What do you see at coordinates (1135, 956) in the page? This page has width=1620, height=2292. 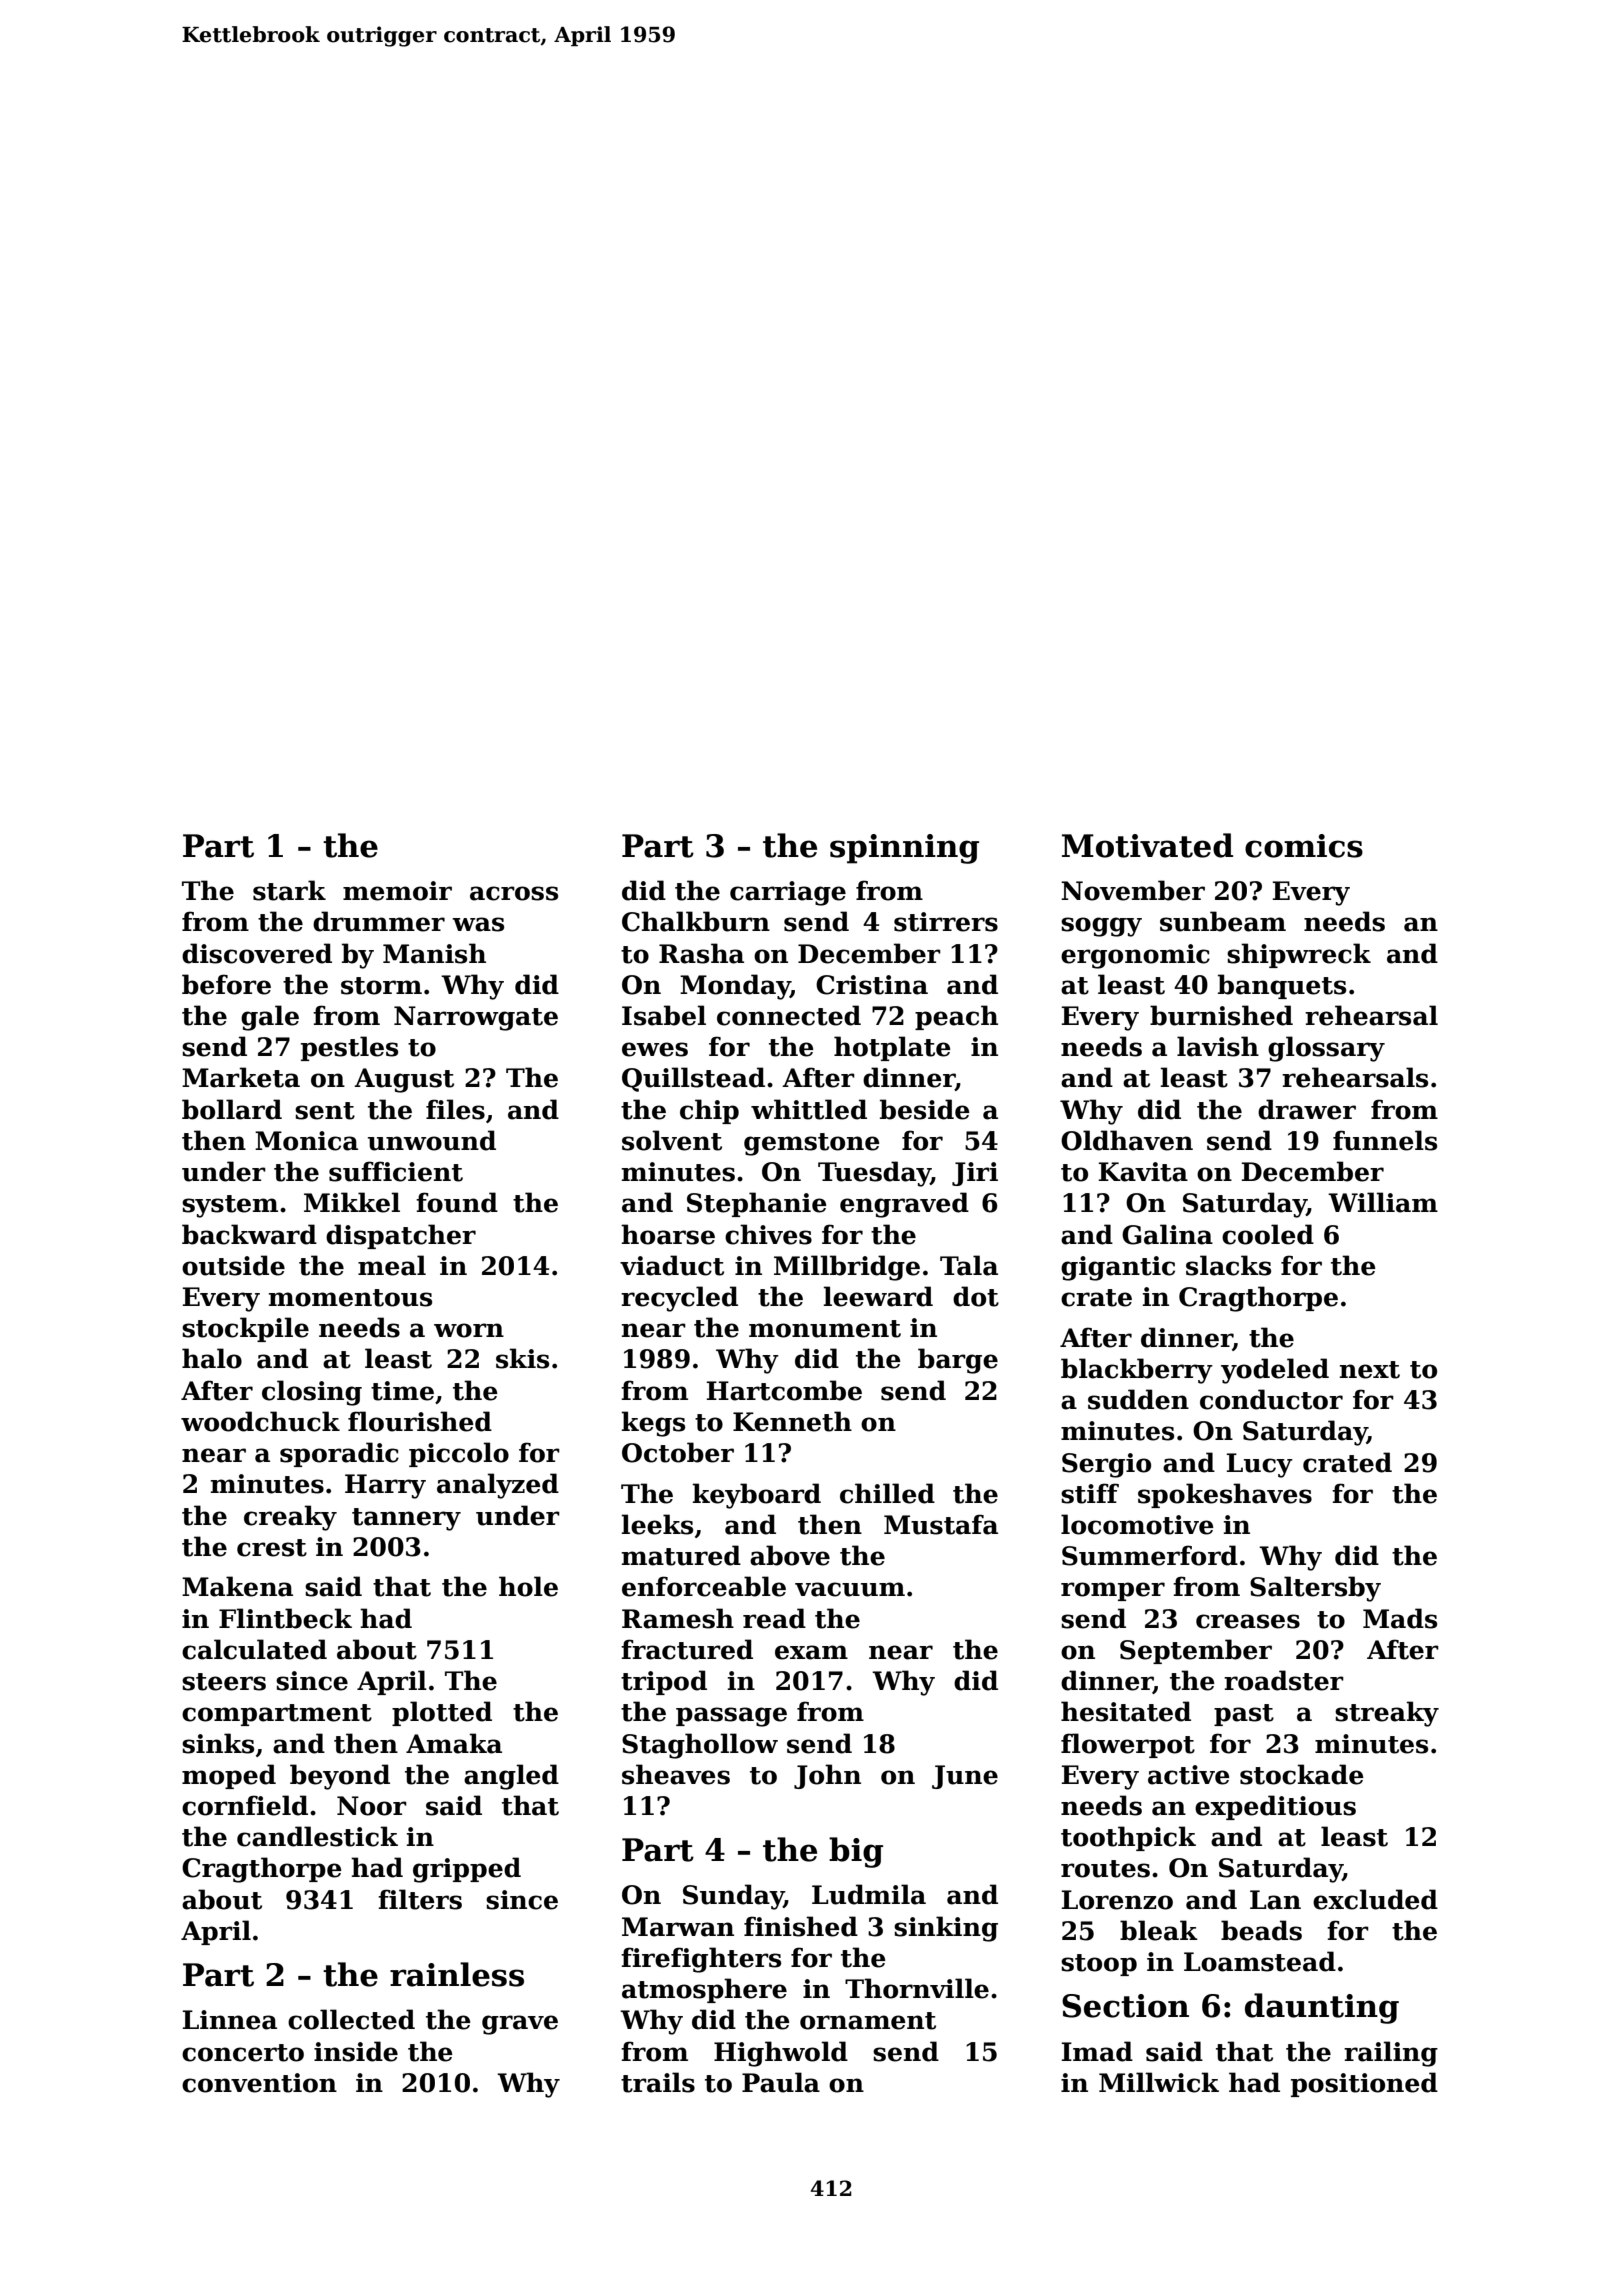 I see `ergonomic` at bounding box center [1135, 956].
